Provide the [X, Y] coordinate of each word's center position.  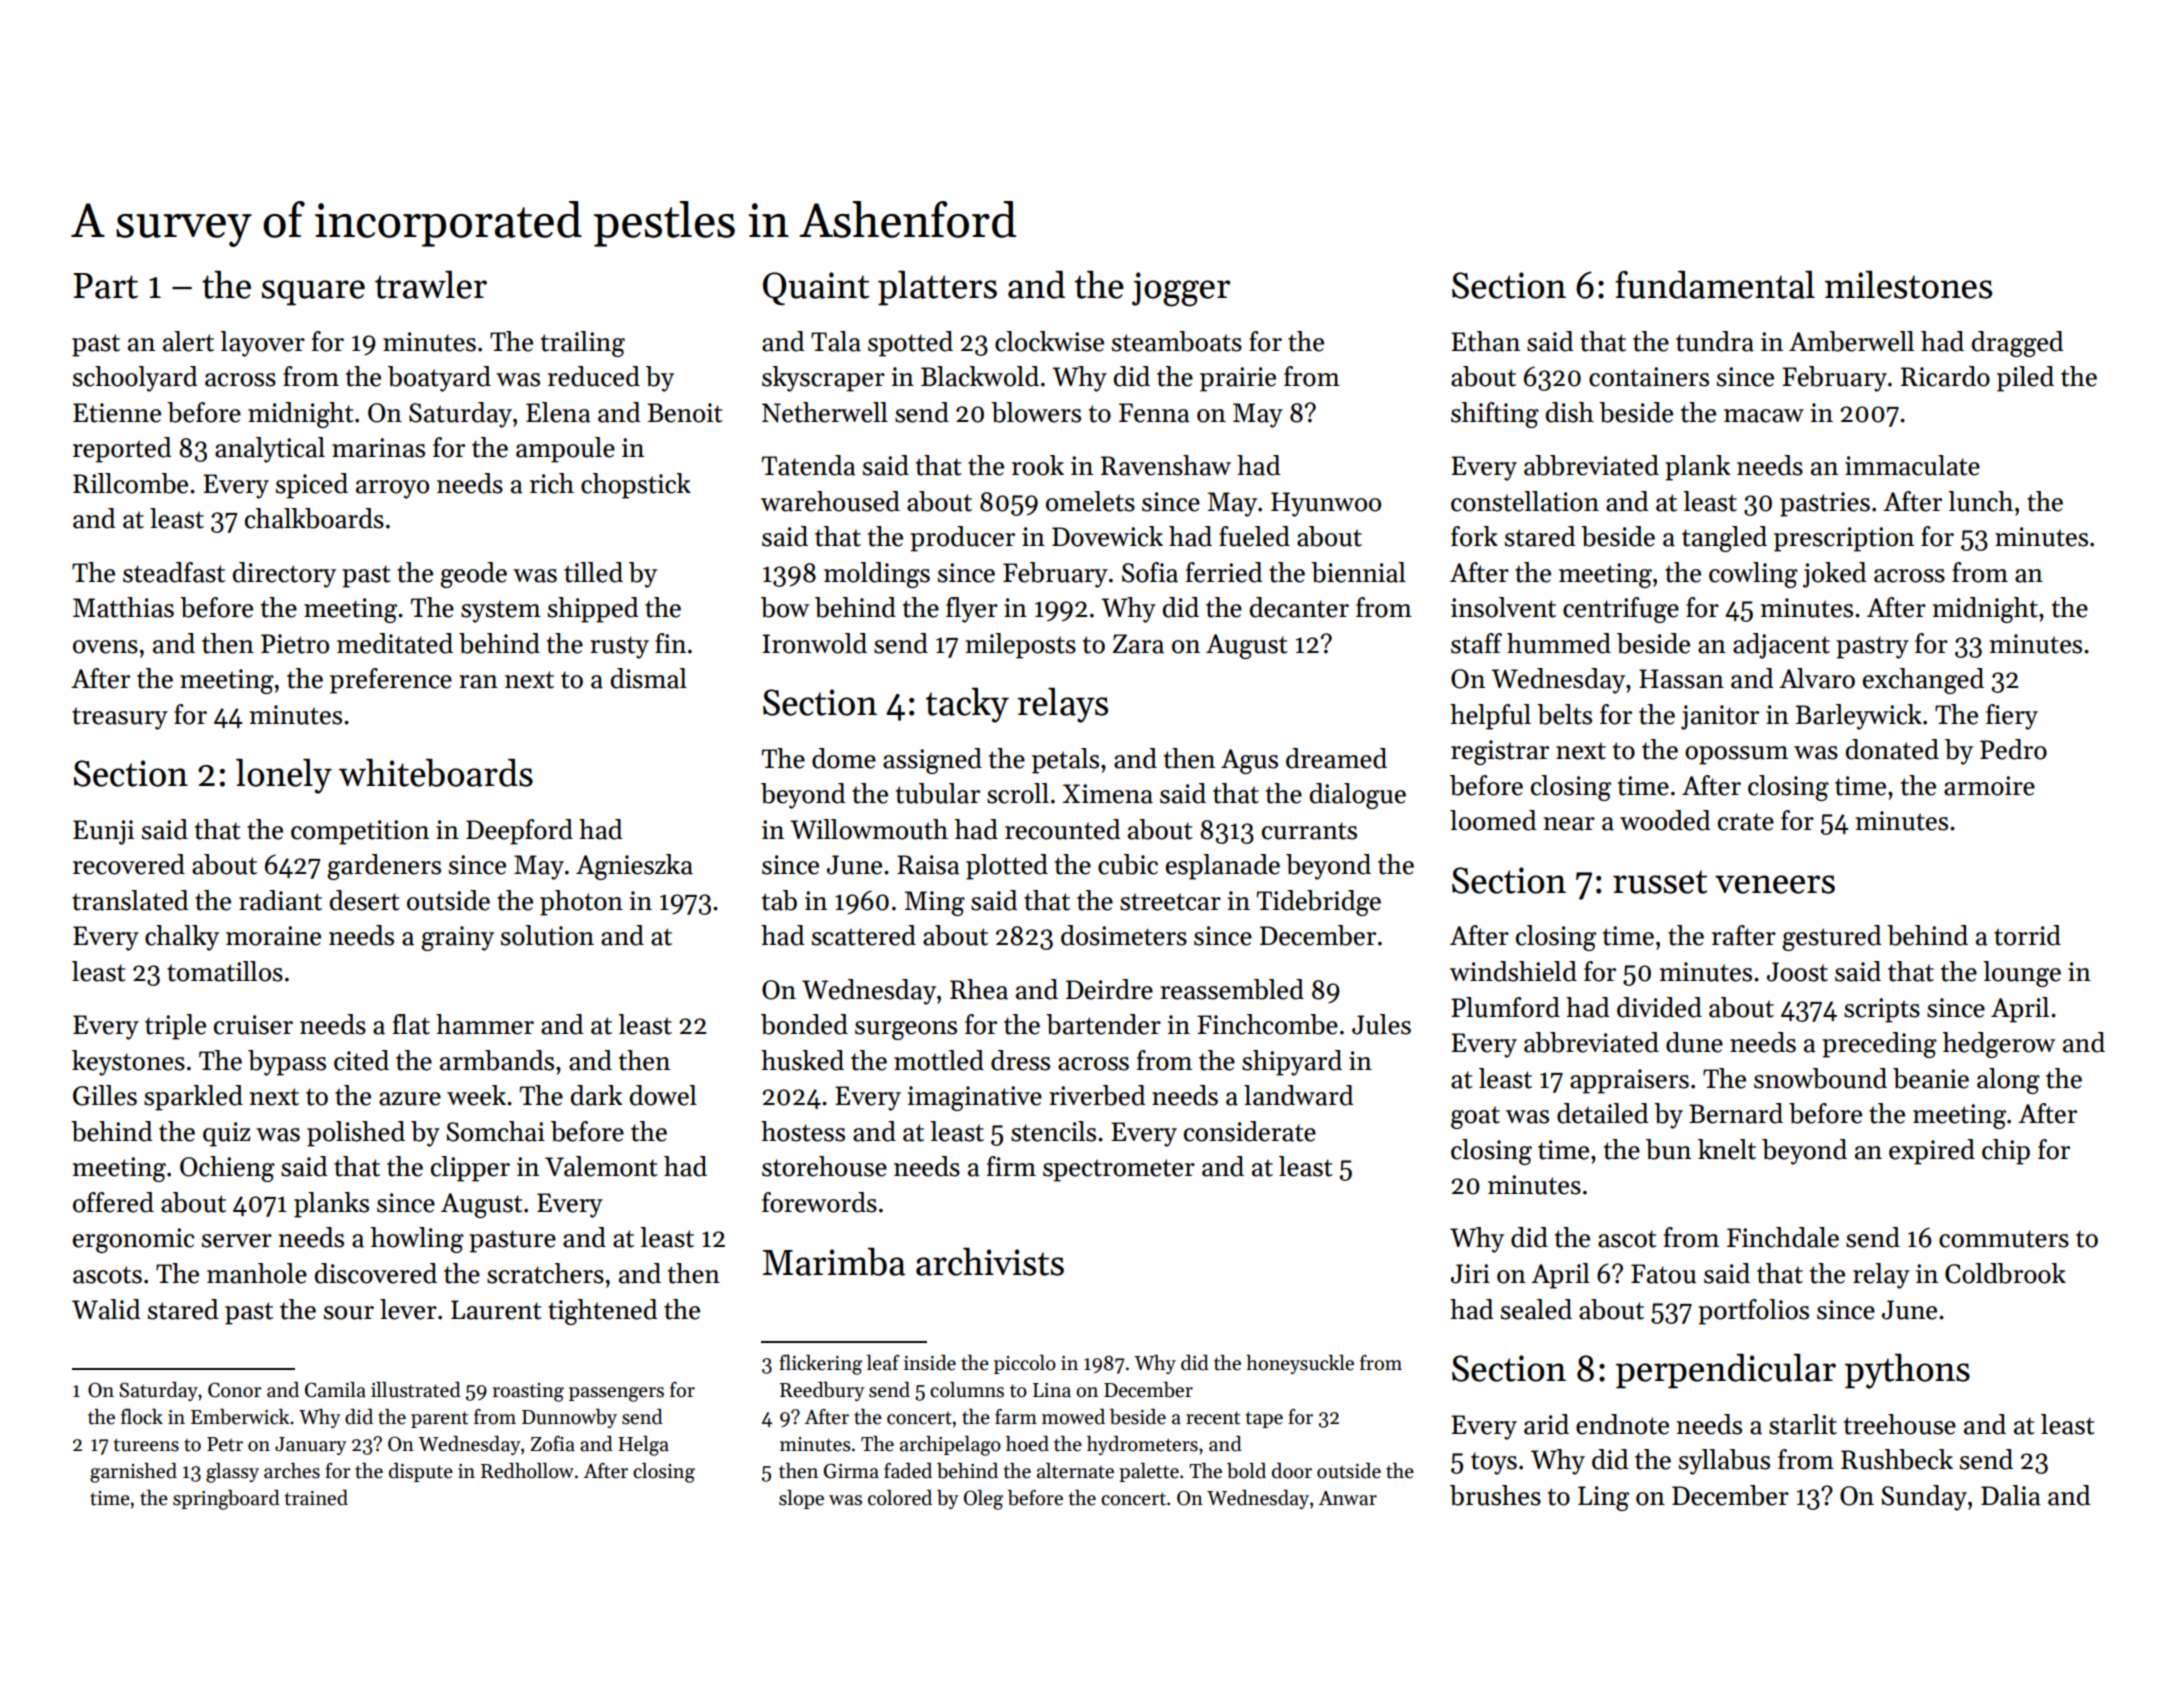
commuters [2004, 1239]
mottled [939, 1060]
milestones [1908, 285]
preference [391, 681]
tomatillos [225, 971]
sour [349, 1313]
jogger [1181, 289]
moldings [877, 575]
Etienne [117, 413]
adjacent [1781, 646]
